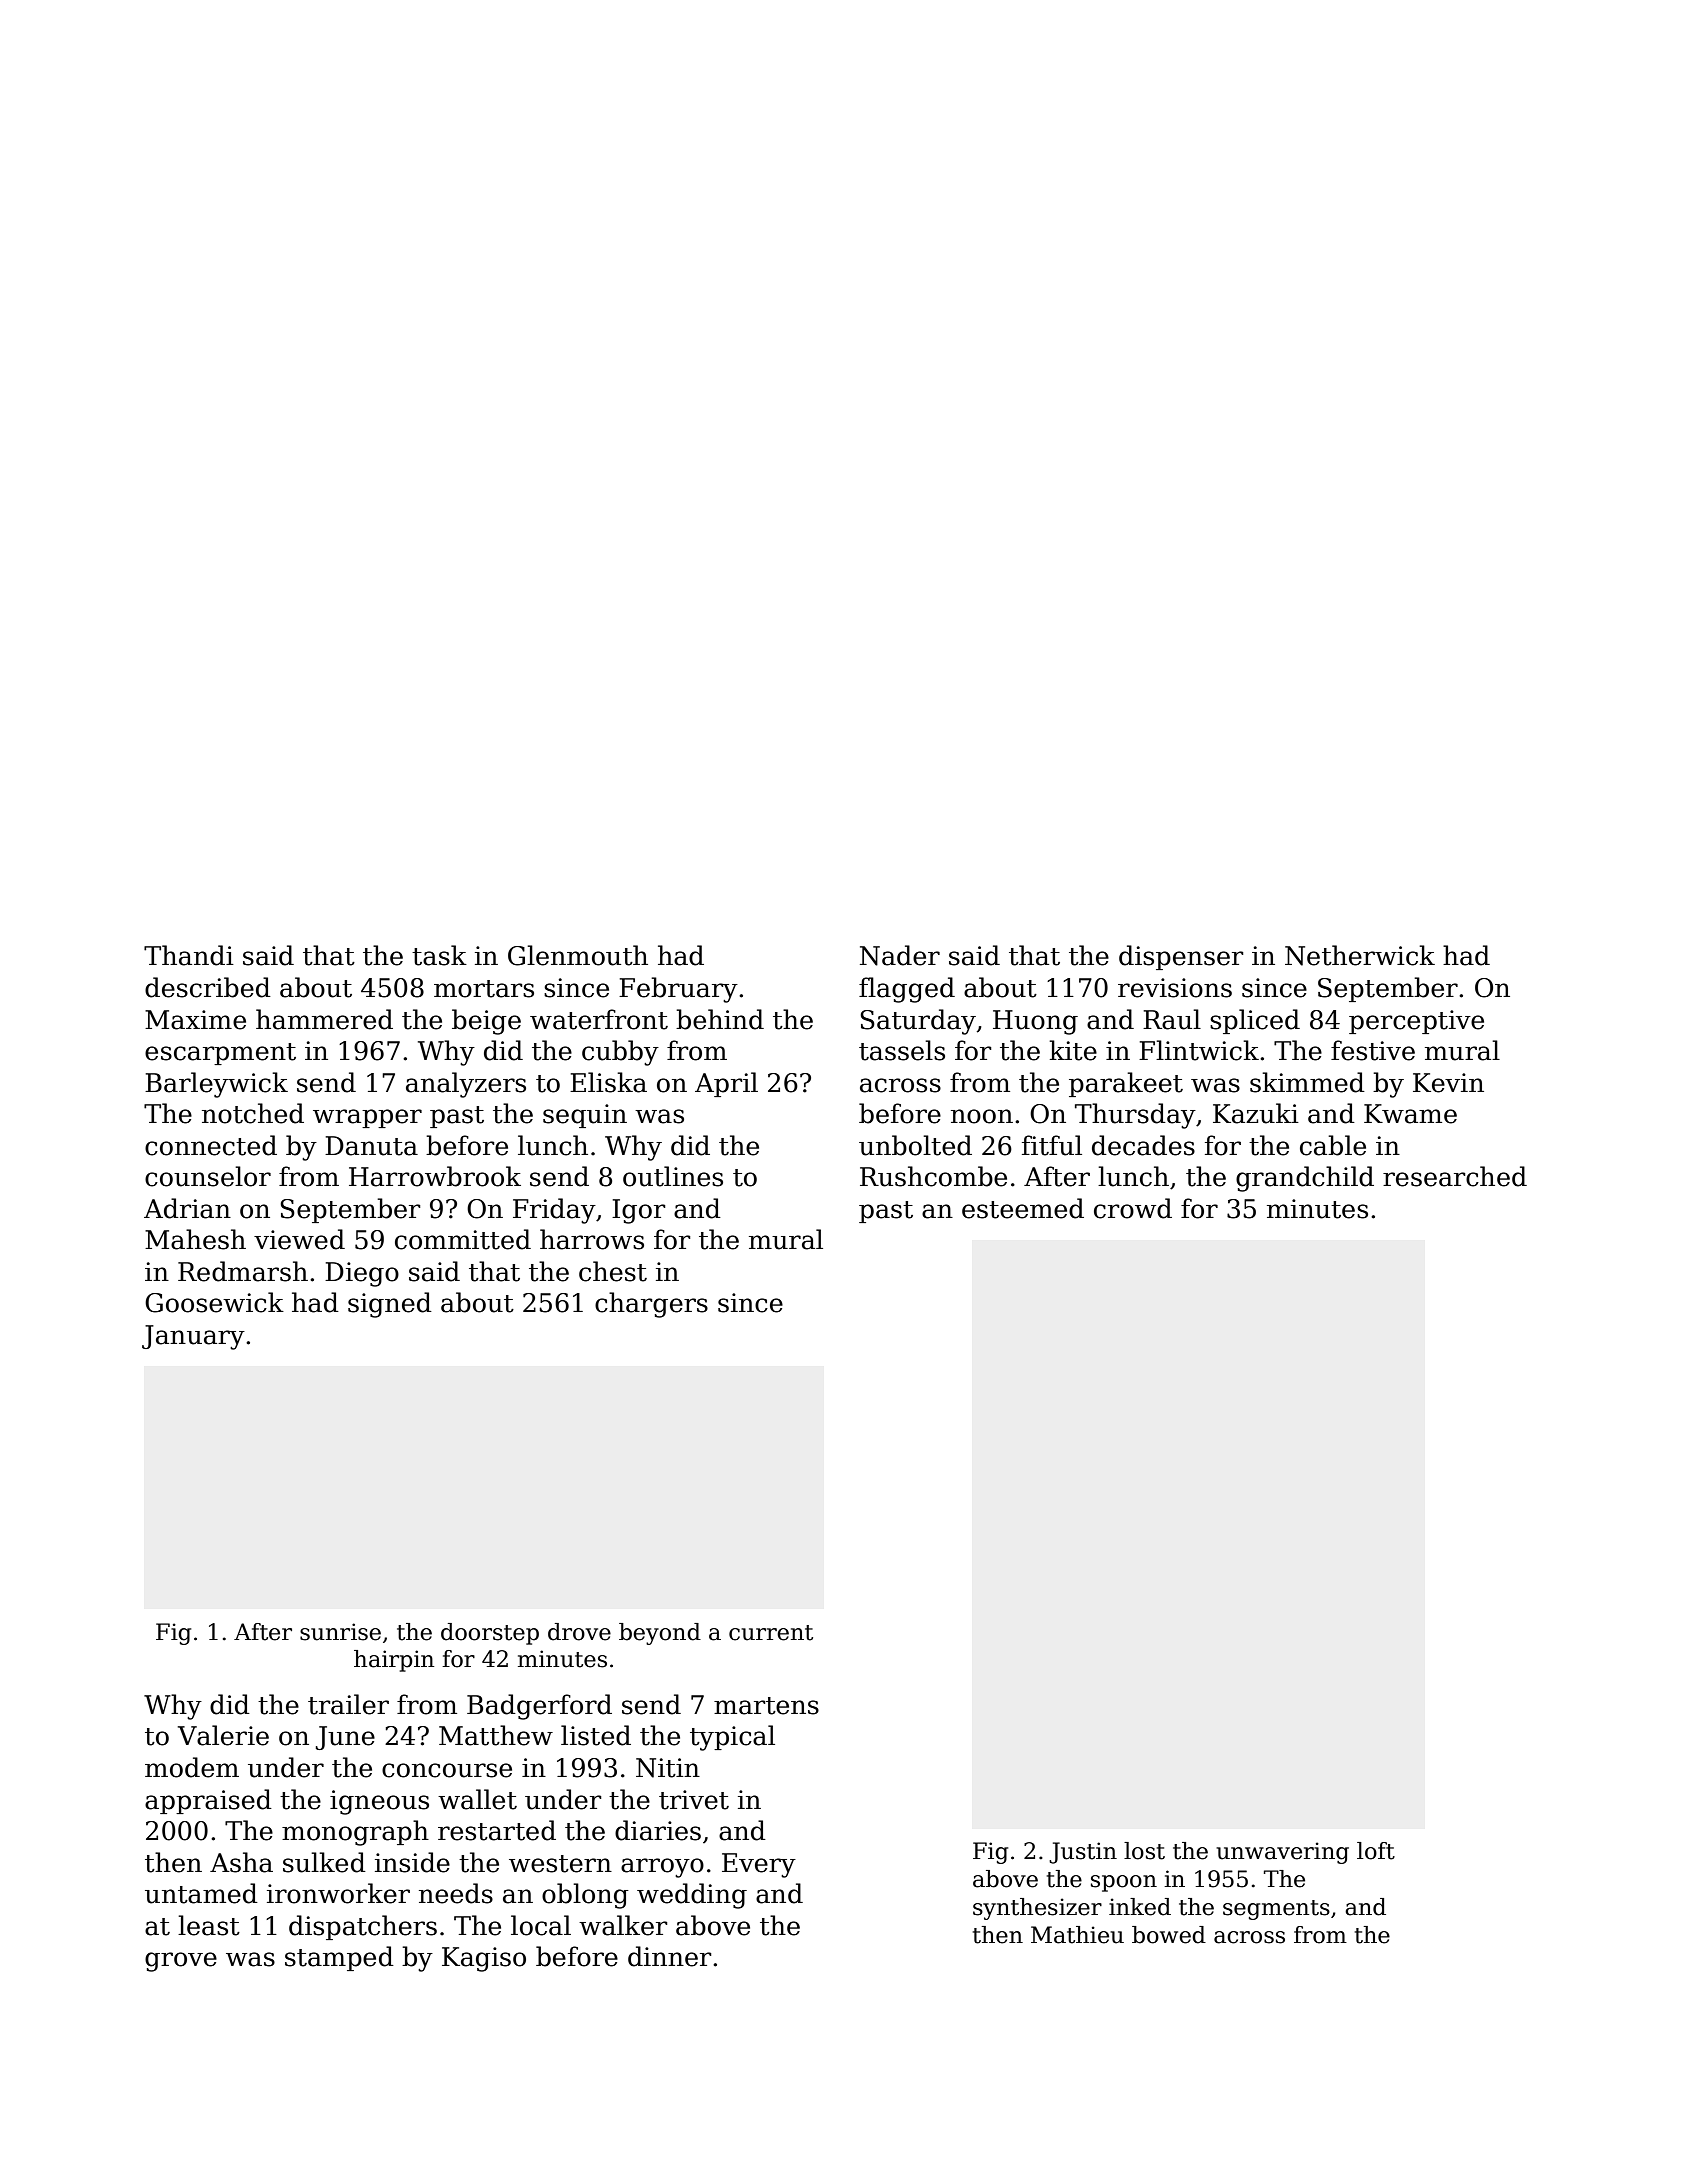 This page has width=1683, height=2178. I want to click on Rushcombe, so click(933, 1176).
